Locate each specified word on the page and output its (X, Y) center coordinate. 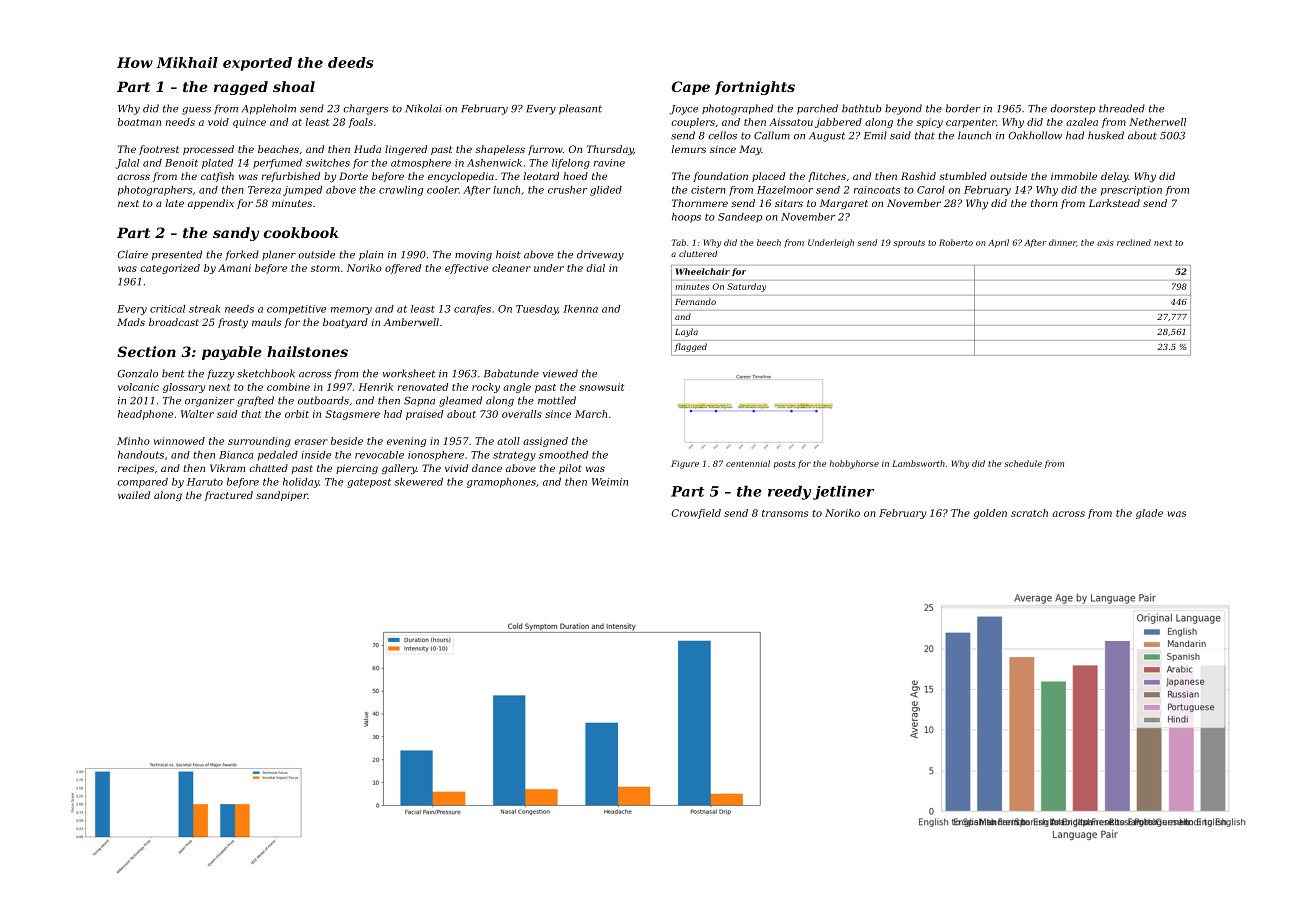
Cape (691, 88)
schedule (1023, 463)
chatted (268, 468)
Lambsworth (918, 463)
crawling (401, 191)
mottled (557, 400)
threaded (1122, 108)
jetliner (843, 493)
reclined (1134, 242)
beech (769, 242)
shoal (294, 86)
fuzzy (220, 374)
